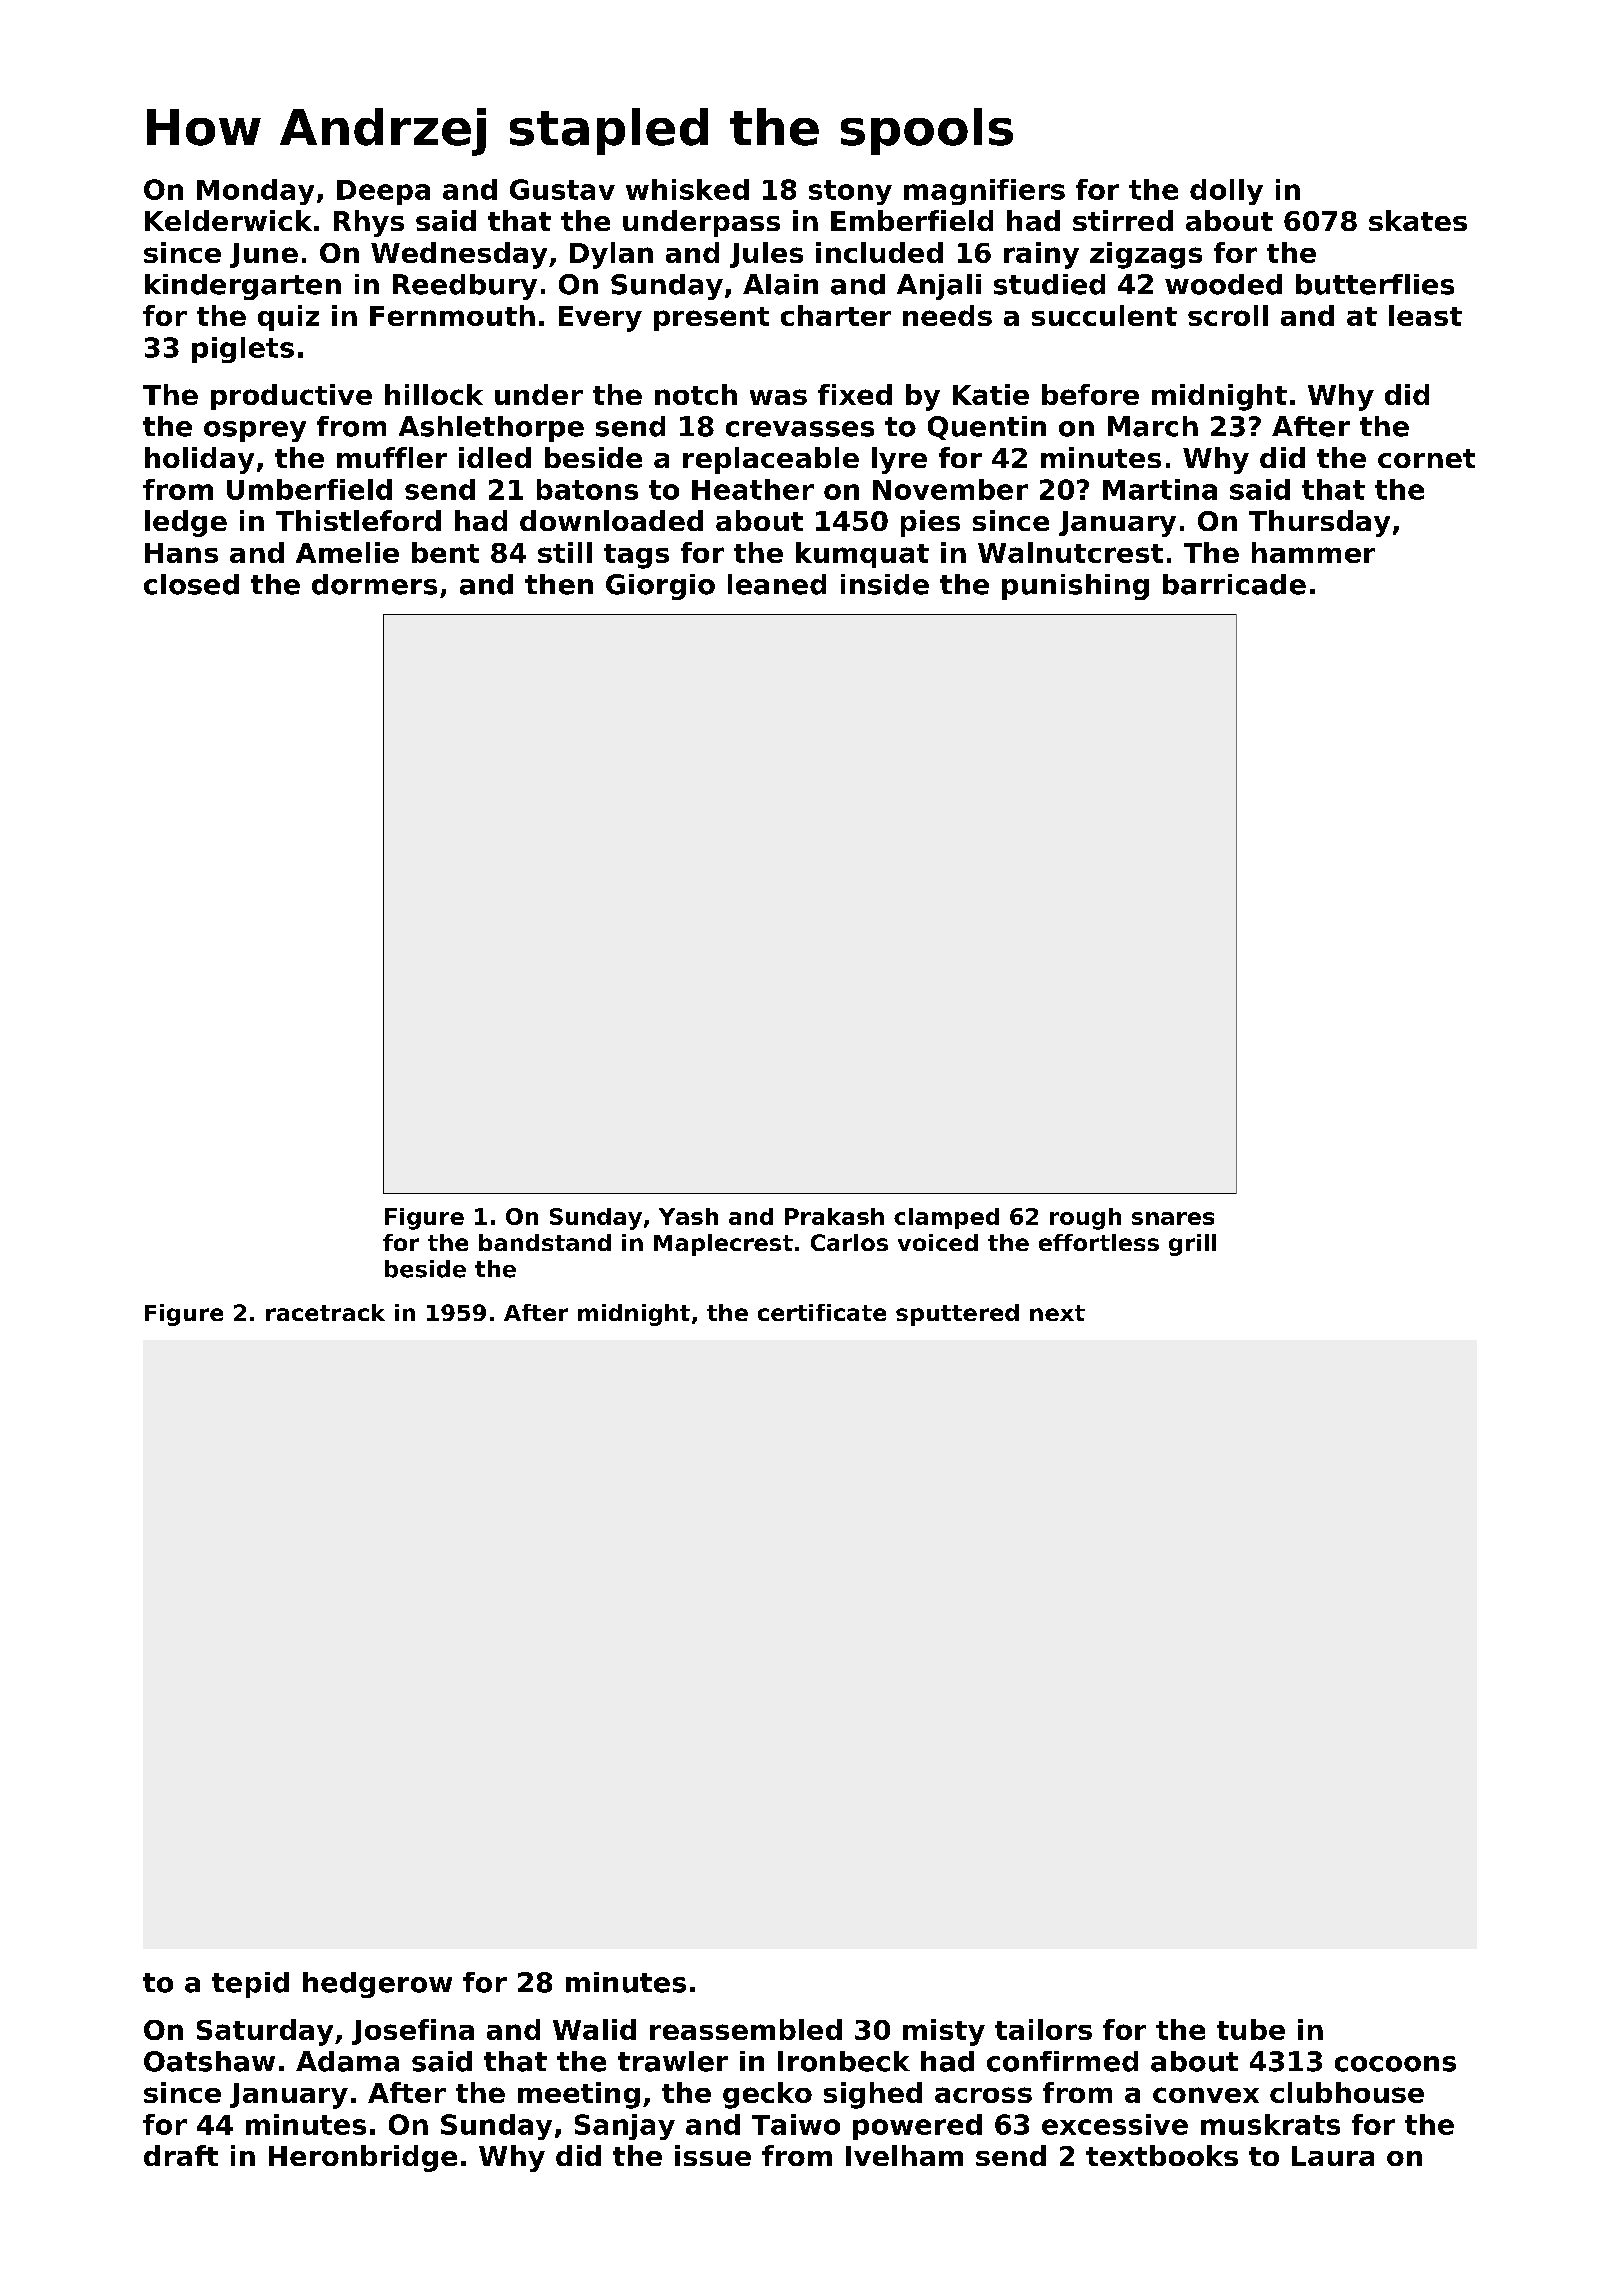 This page has height=2292, width=1620. What do you see at coordinates (1192, 1245) in the page?
I see `grill` at bounding box center [1192, 1245].
